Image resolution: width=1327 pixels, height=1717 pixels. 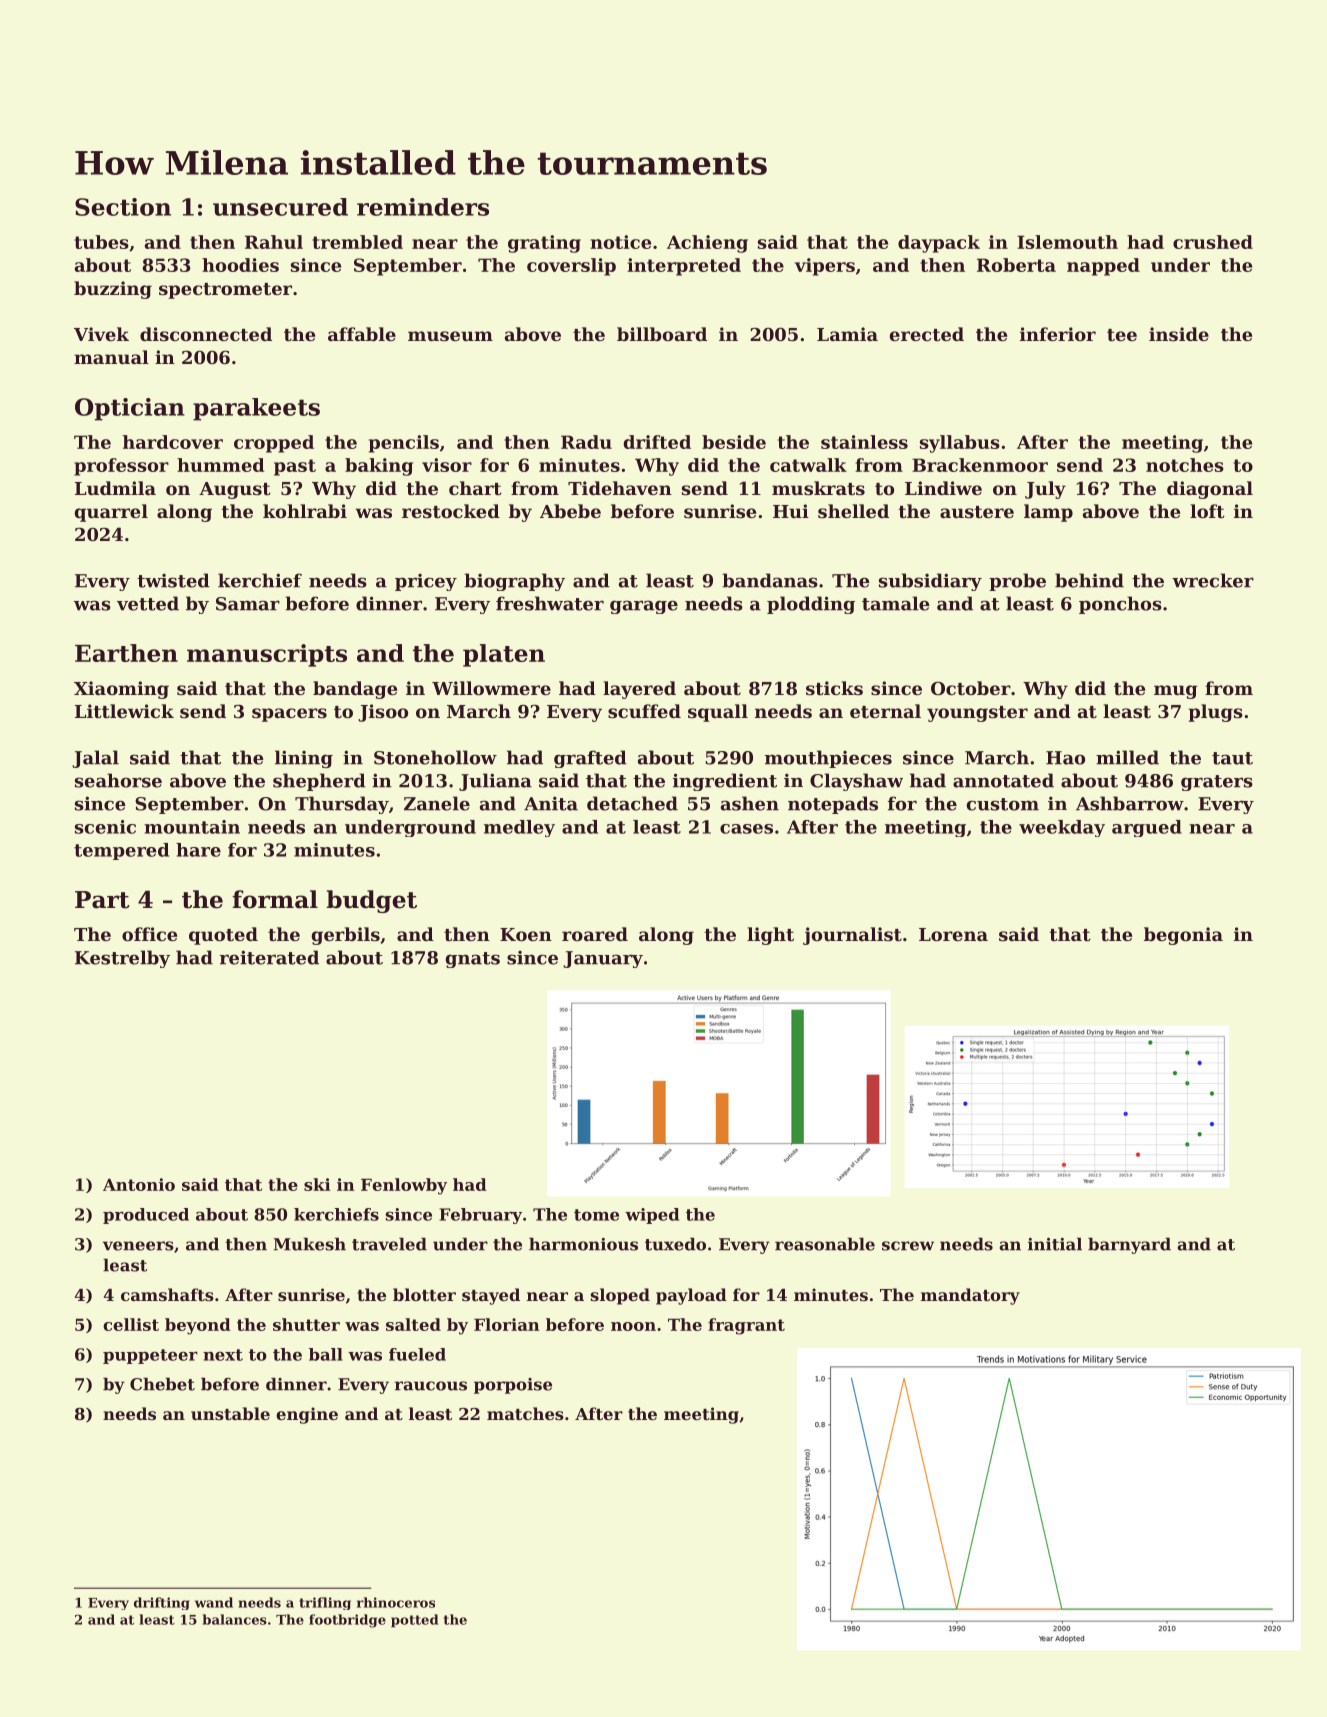 What do you see at coordinates (970, 1296) in the screenshot?
I see `mandatory` at bounding box center [970, 1296].
